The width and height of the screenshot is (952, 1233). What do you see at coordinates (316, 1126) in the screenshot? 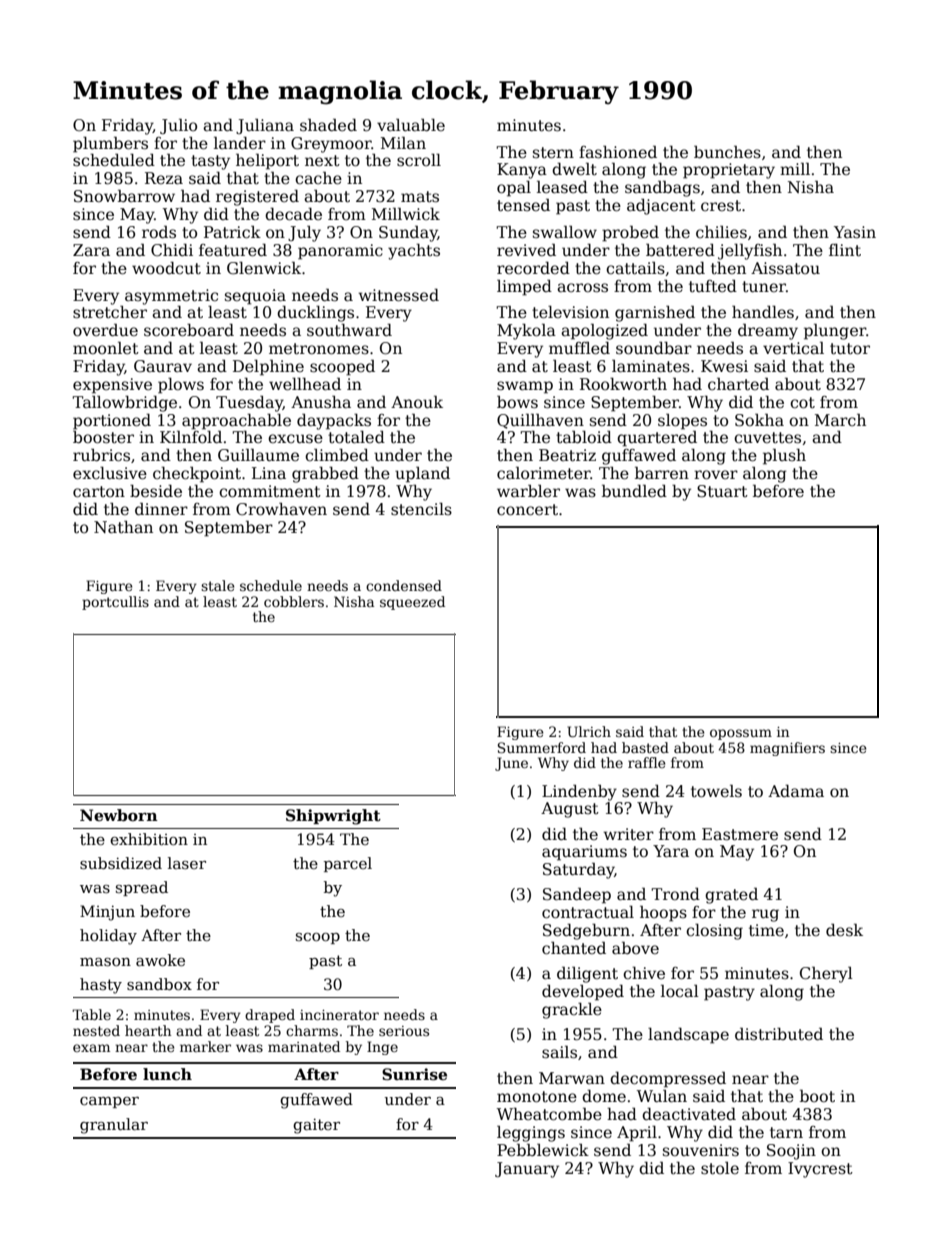
I see `gaiter` at bounding box center [316, 1126].
